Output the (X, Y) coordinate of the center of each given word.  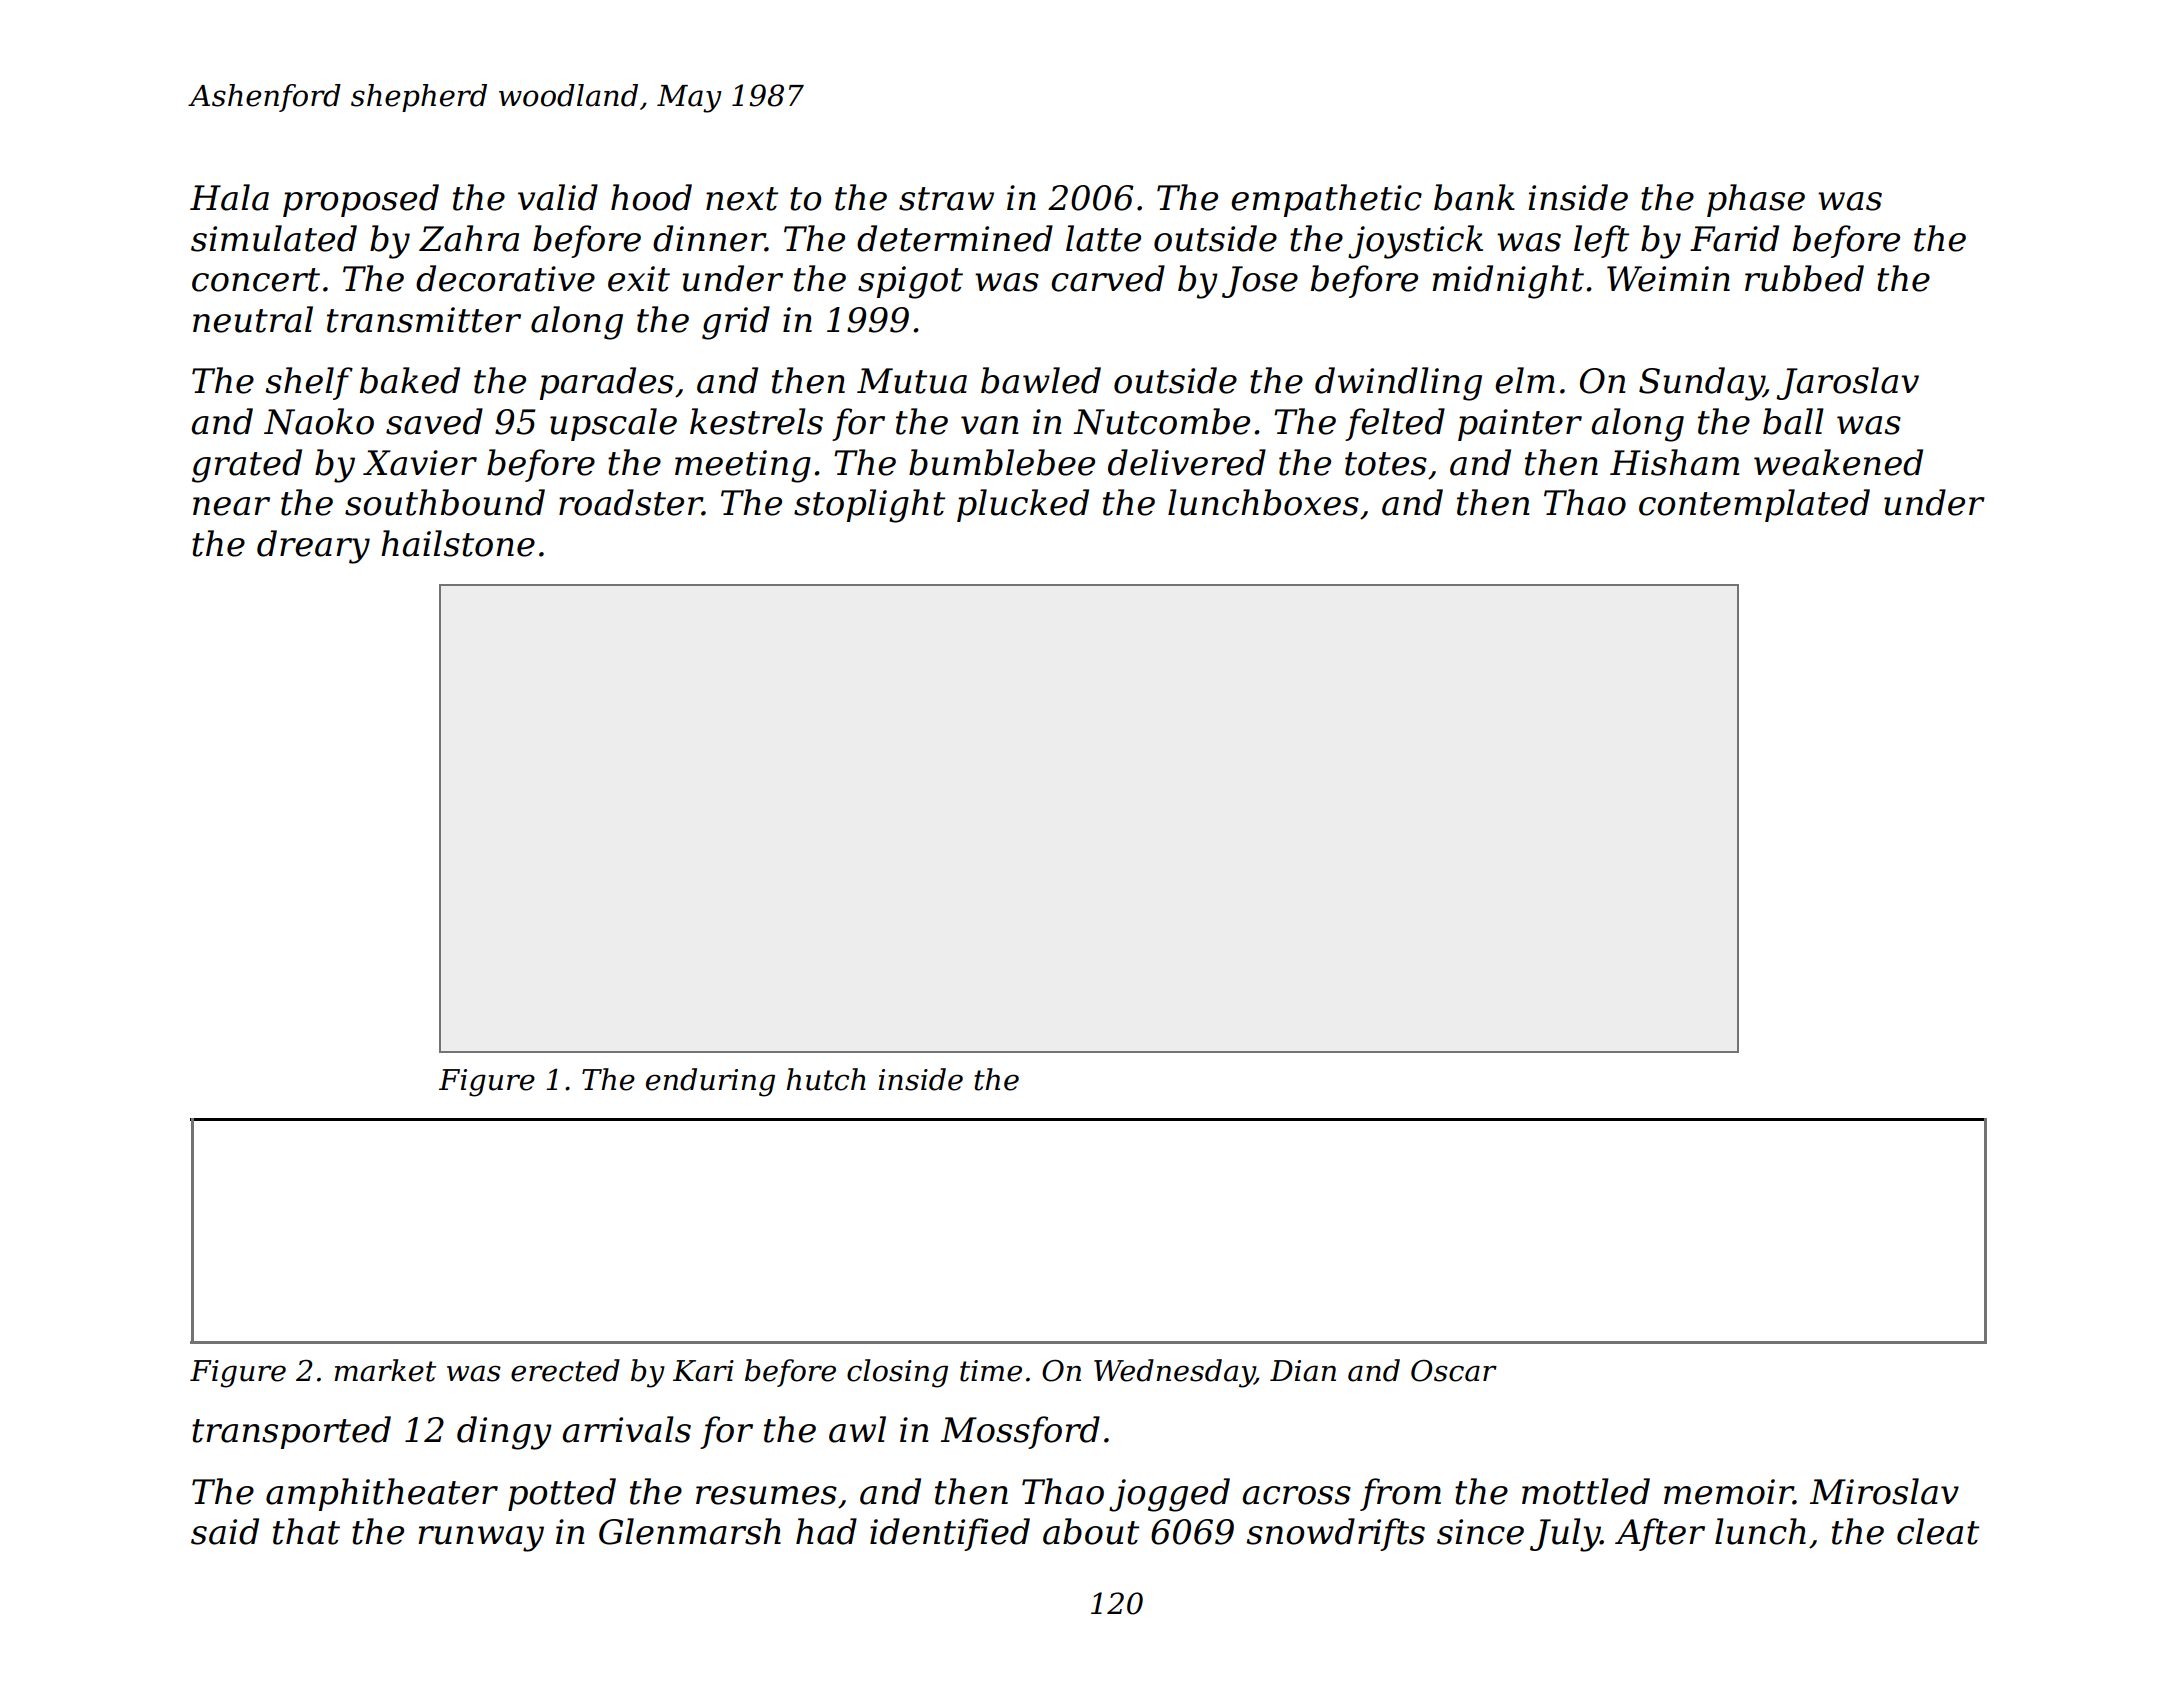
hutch (826, 1079)
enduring (710, 1082)
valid (558, 197)
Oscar (1454, 1371)
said (225, 1531)
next (742, 199)
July (1565, 1535)
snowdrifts (1335, 1534)
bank (1474, 197)
